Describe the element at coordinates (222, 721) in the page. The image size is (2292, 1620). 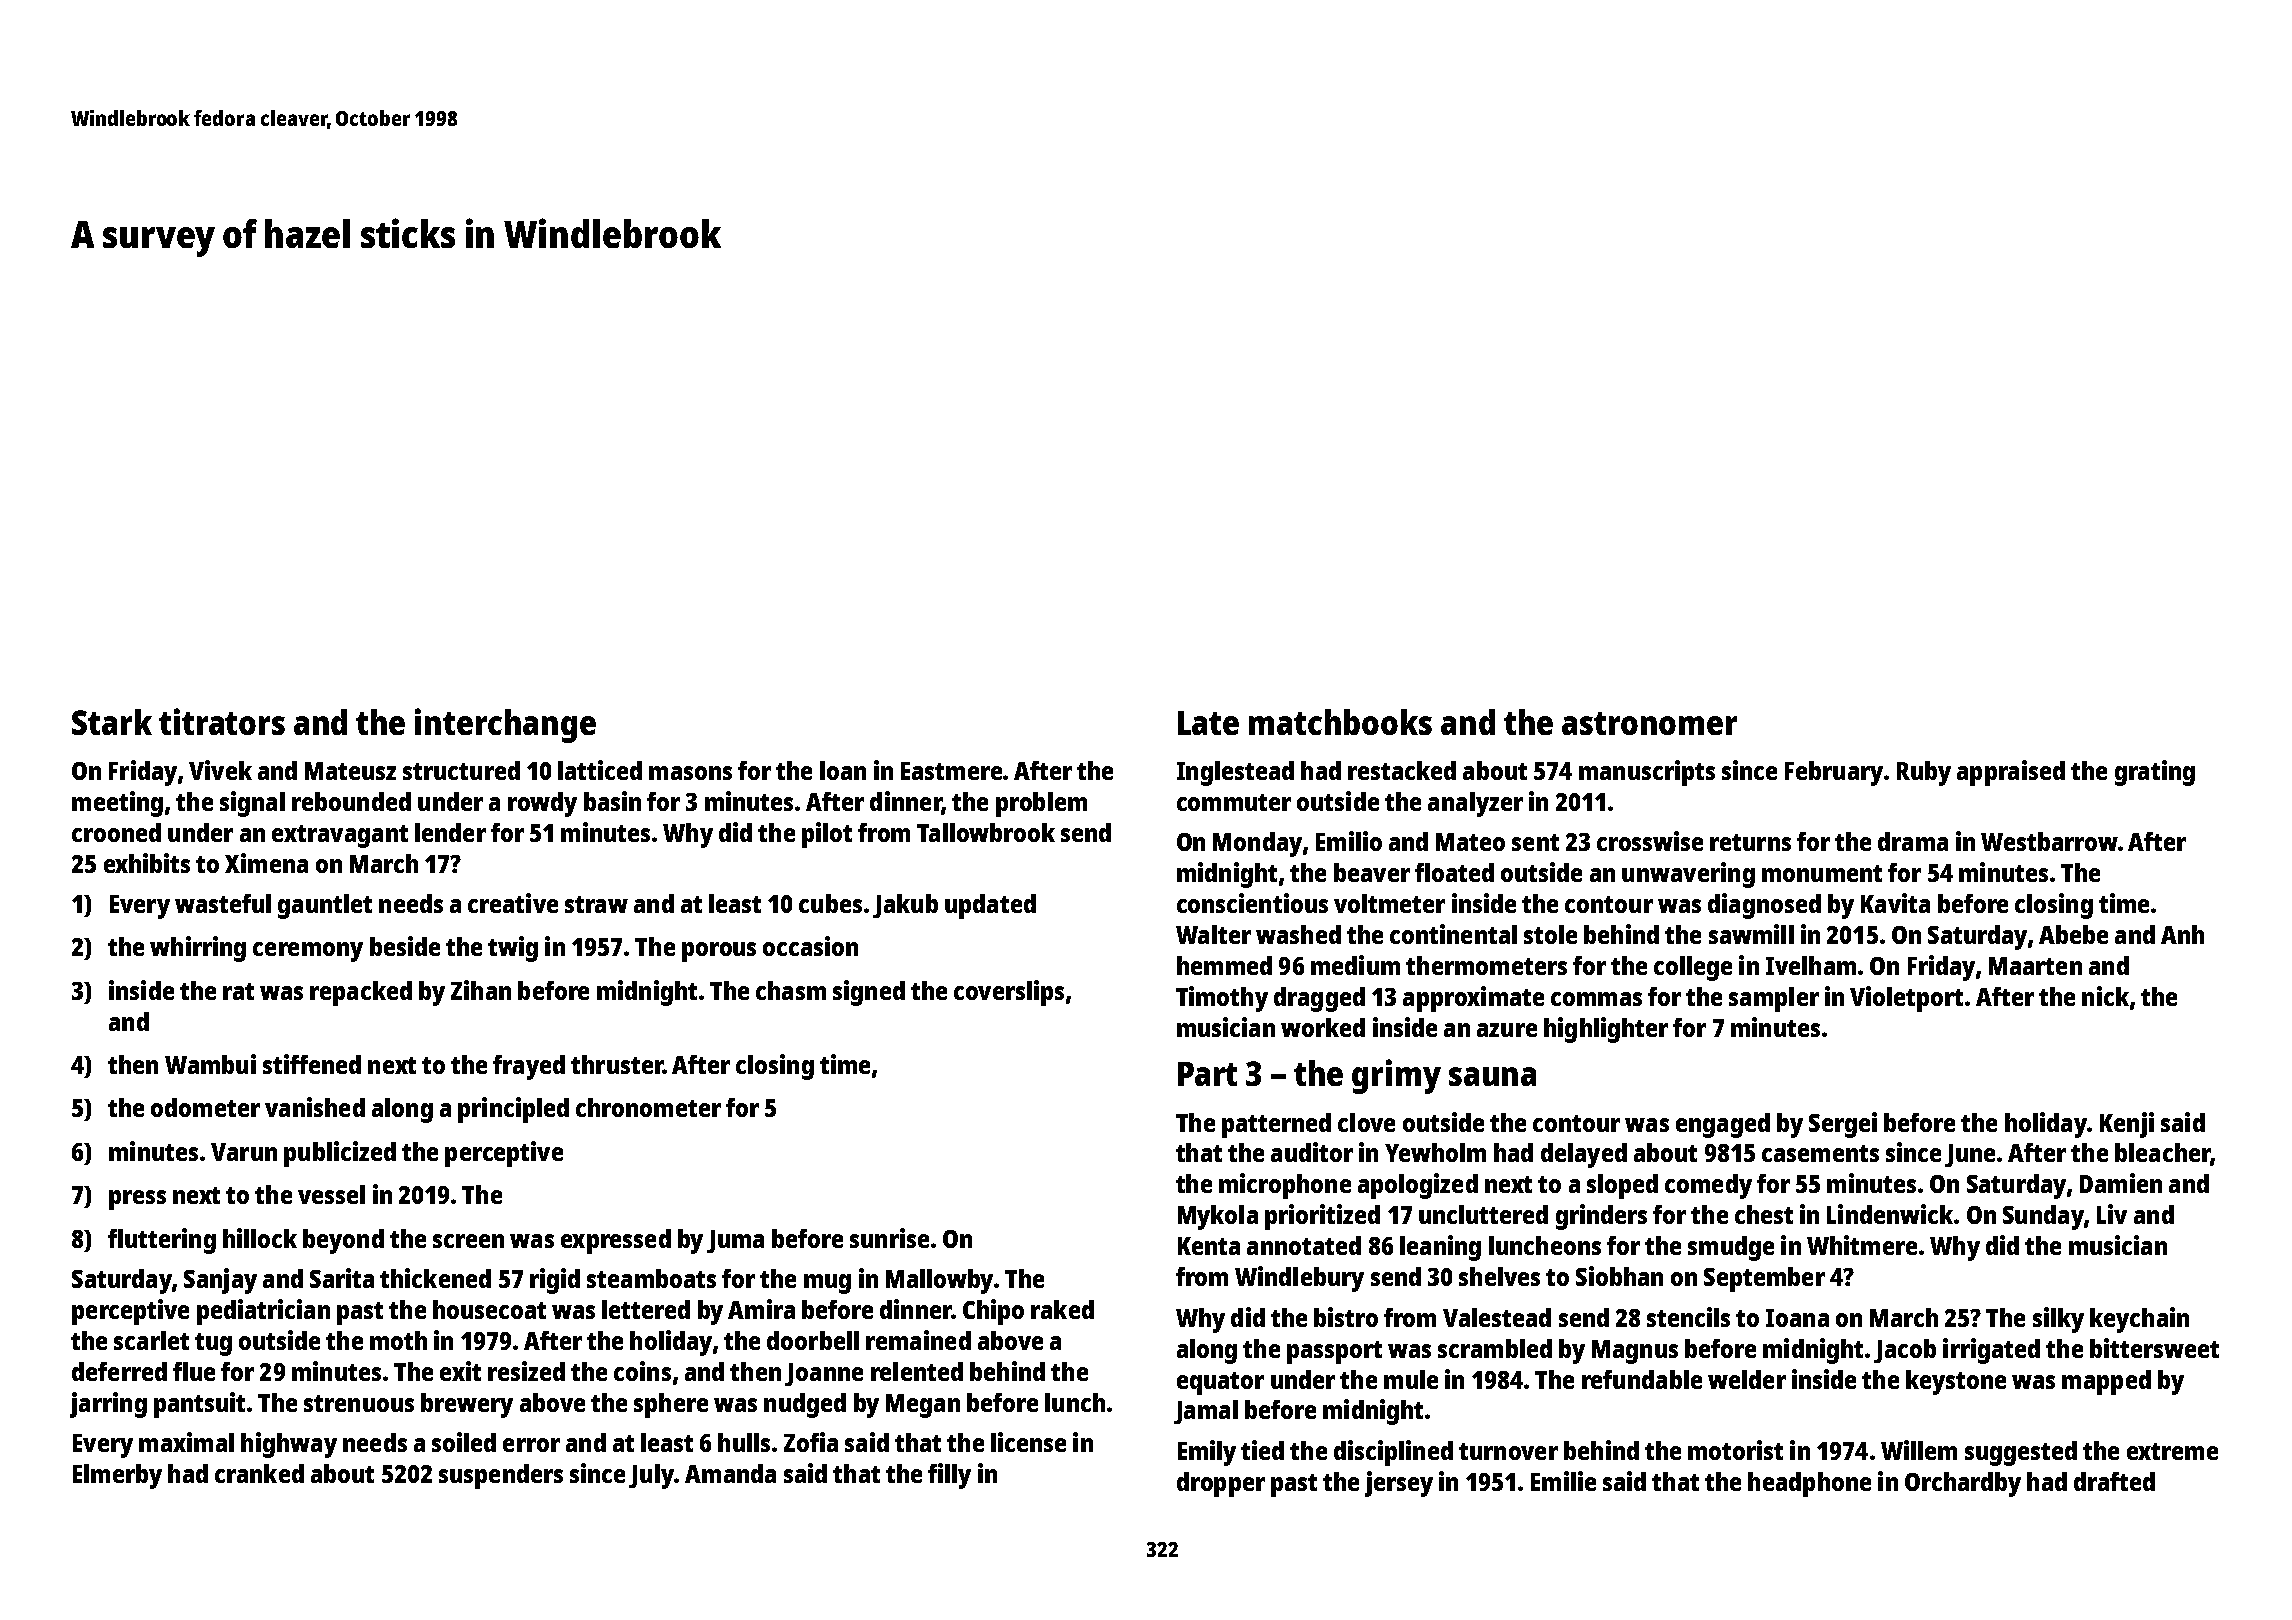
I see `titrators` at that location.
